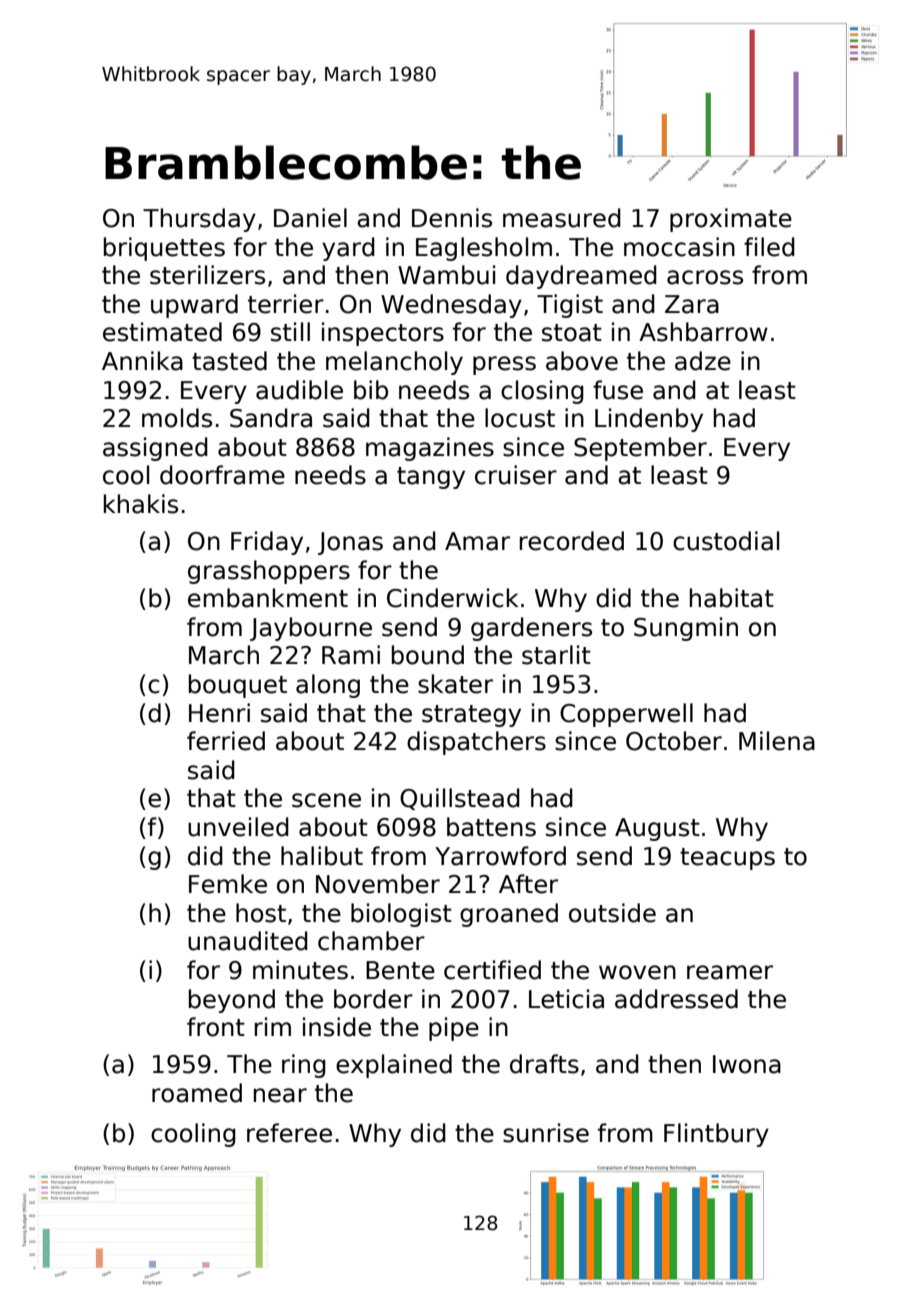  What do you see at coordinates (401, 915) in the image?
I see `biologist` at bounding box center [401, 915].
